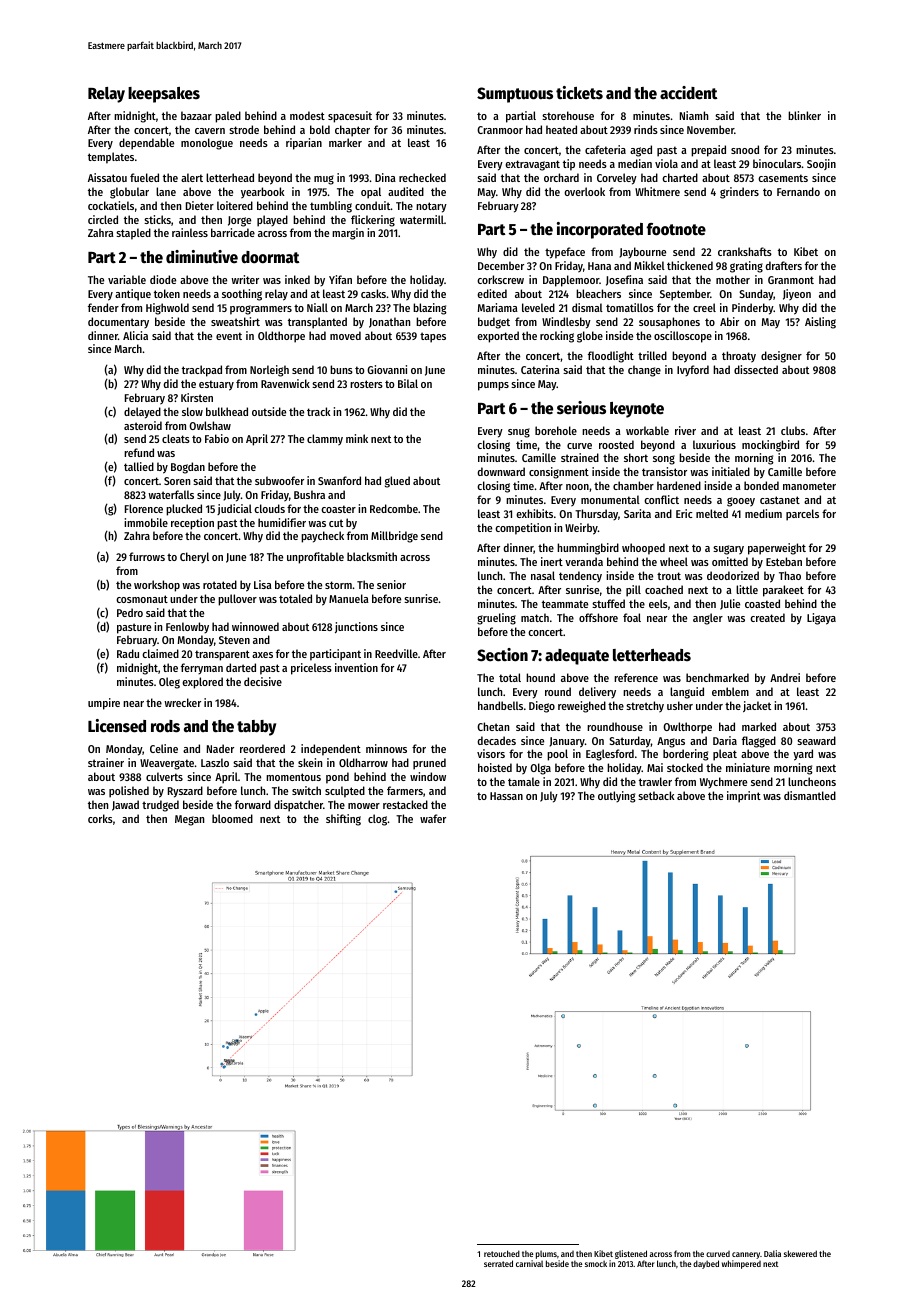 This page has height=1308, width=924. Describe the element at coordinates (111, 205) in the page. I see `cockatiels` at that location.
